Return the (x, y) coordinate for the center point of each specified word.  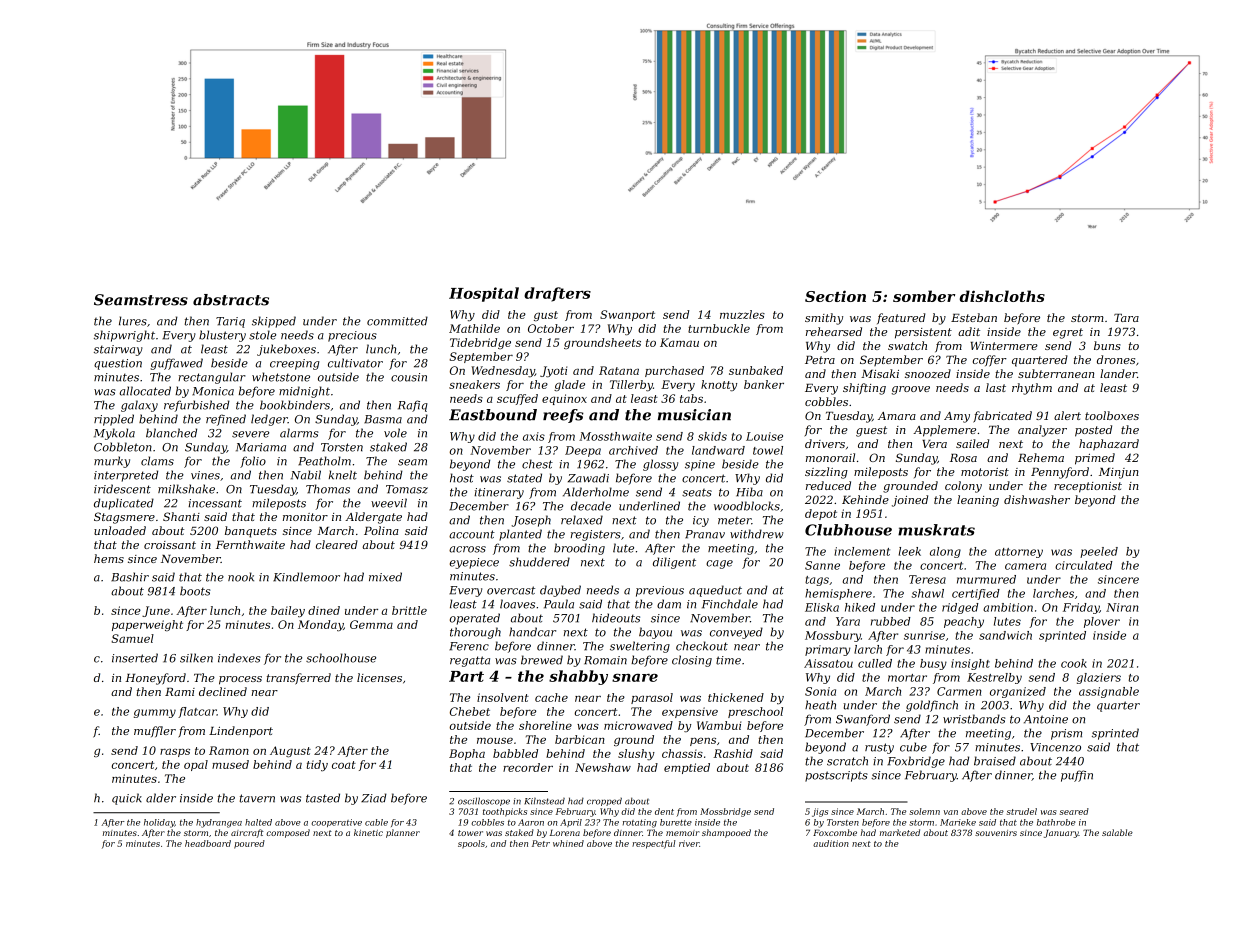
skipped (274, 322)
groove (911, 390)
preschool (755, 712)
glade (569, 385)
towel (768, 450)
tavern (257, 798)
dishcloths (1002, 296)
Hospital (484, 294)
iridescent (122, 489)
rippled (114, 420)
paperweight (147, 625)
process (240, 680)
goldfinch (932, 706)
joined (910, 501)
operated (475, 619)
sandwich (1005, 635)
